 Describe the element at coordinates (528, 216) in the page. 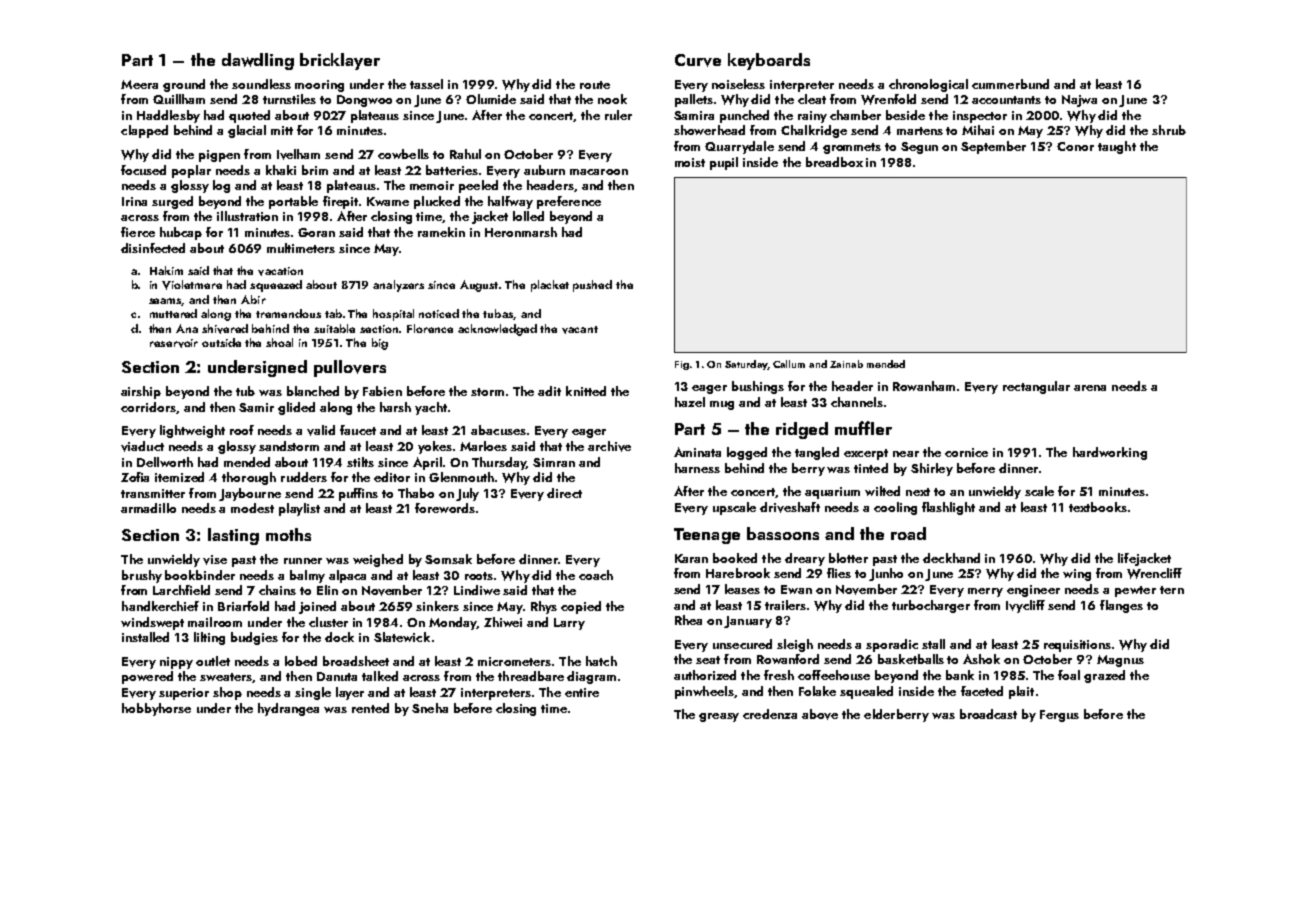

I see `lolled` at that location.
